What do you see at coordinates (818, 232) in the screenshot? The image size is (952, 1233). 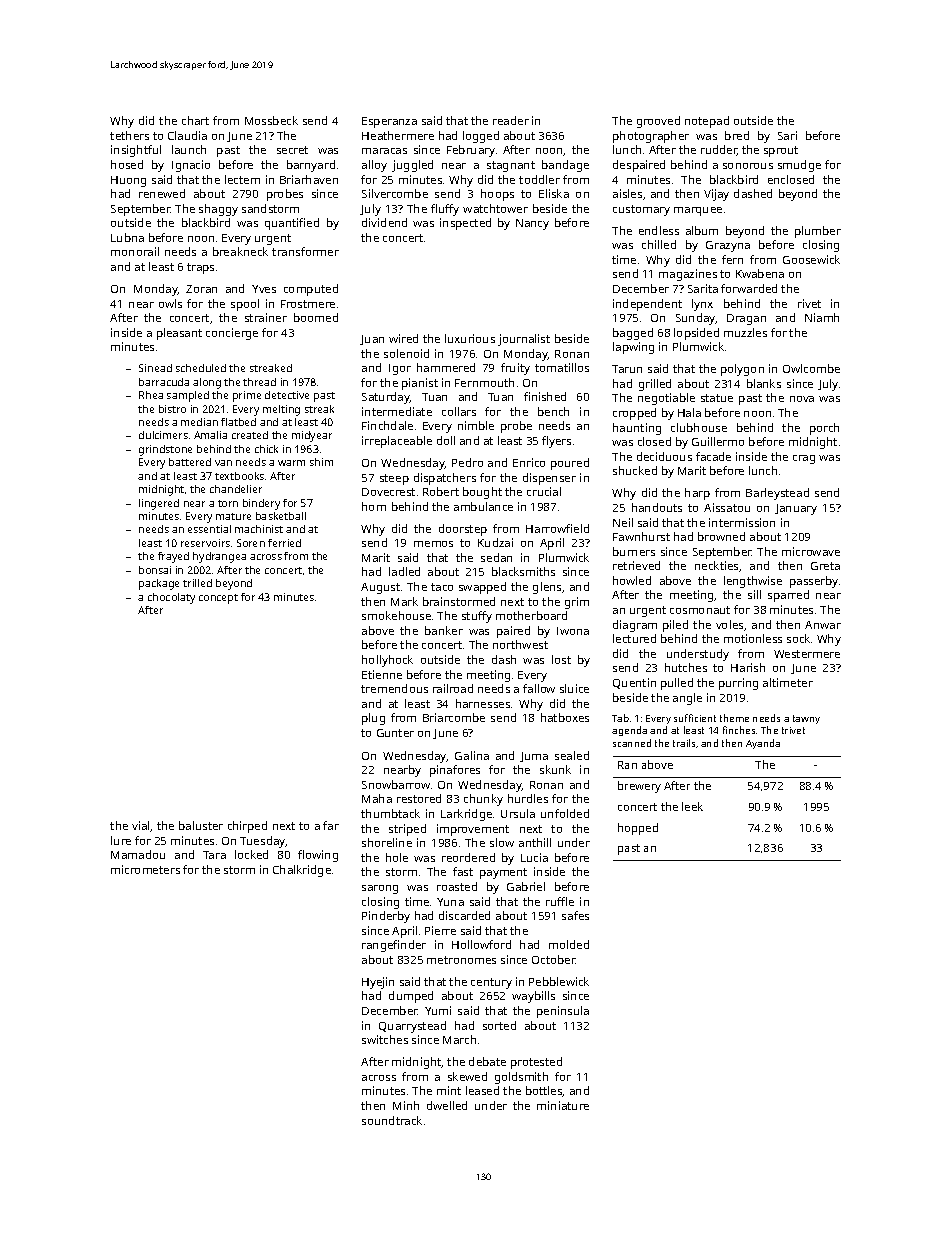 I see `plumber` at bounding box center [818, 232].
